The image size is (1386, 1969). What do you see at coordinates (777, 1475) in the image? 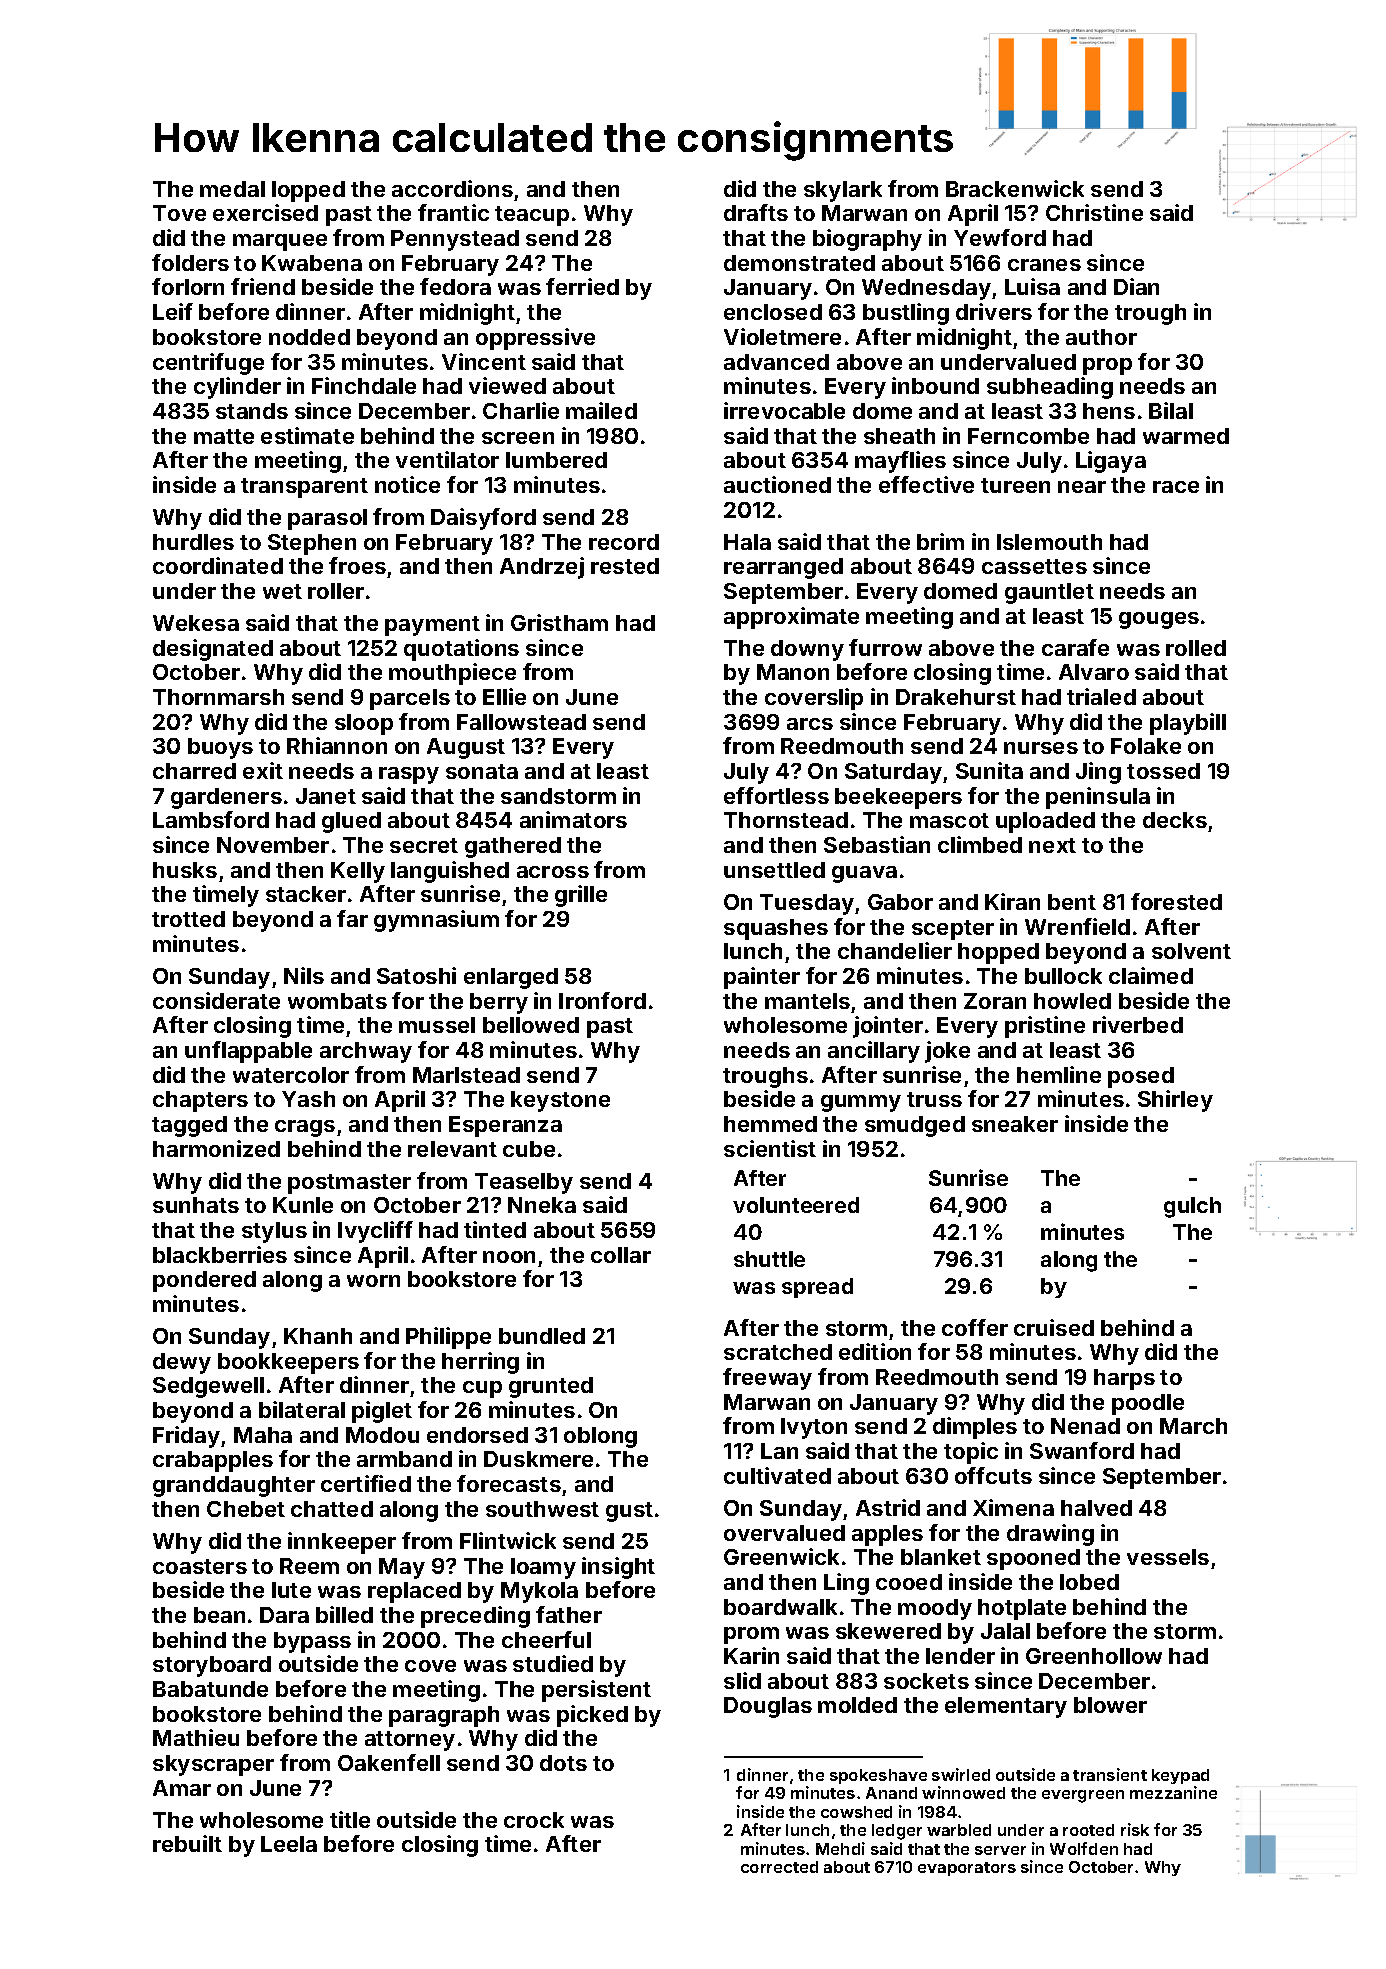
I see `cultivated` at bounding box center [777, 1475].
